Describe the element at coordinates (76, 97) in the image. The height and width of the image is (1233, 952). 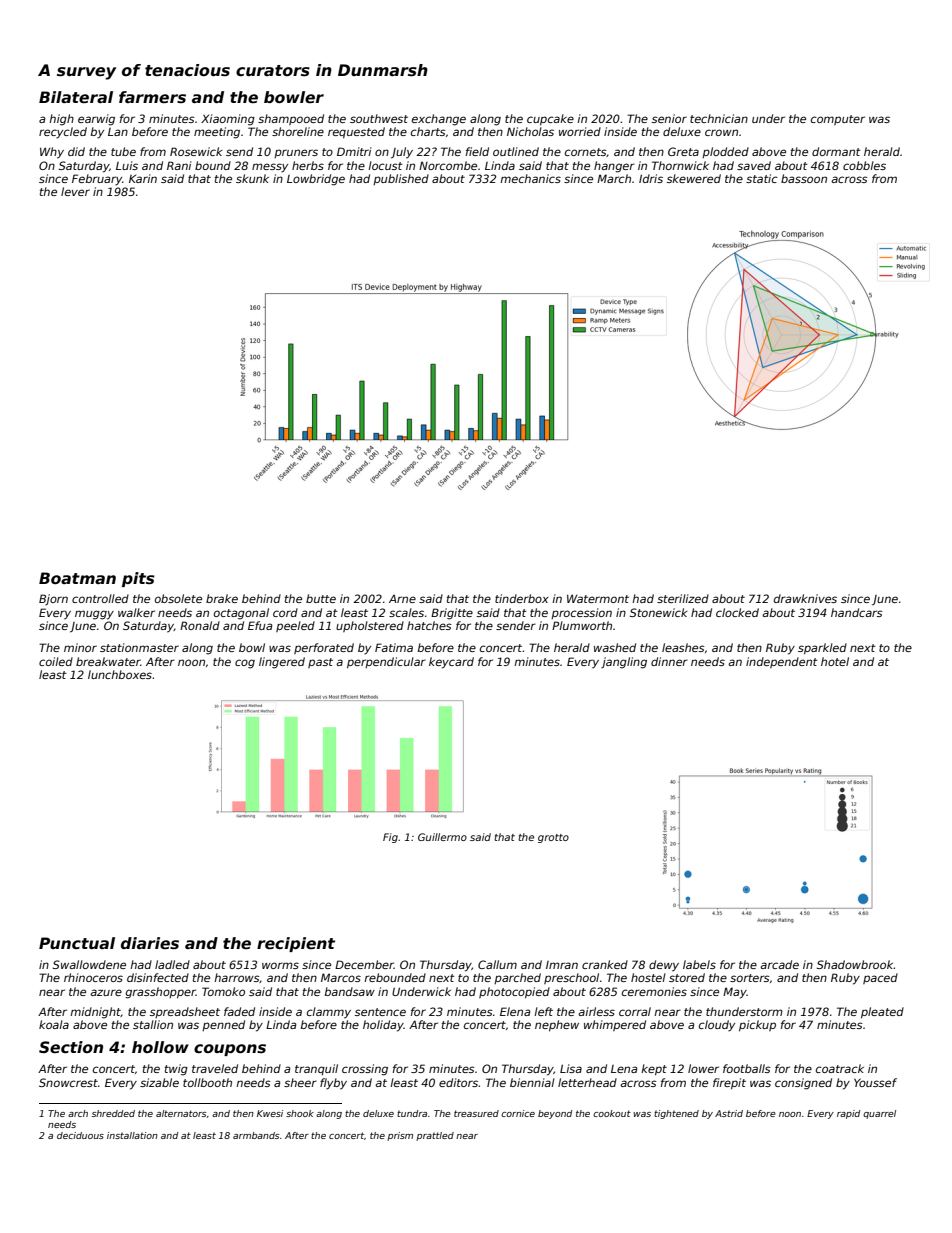
I see `Bilateral` at that location.
